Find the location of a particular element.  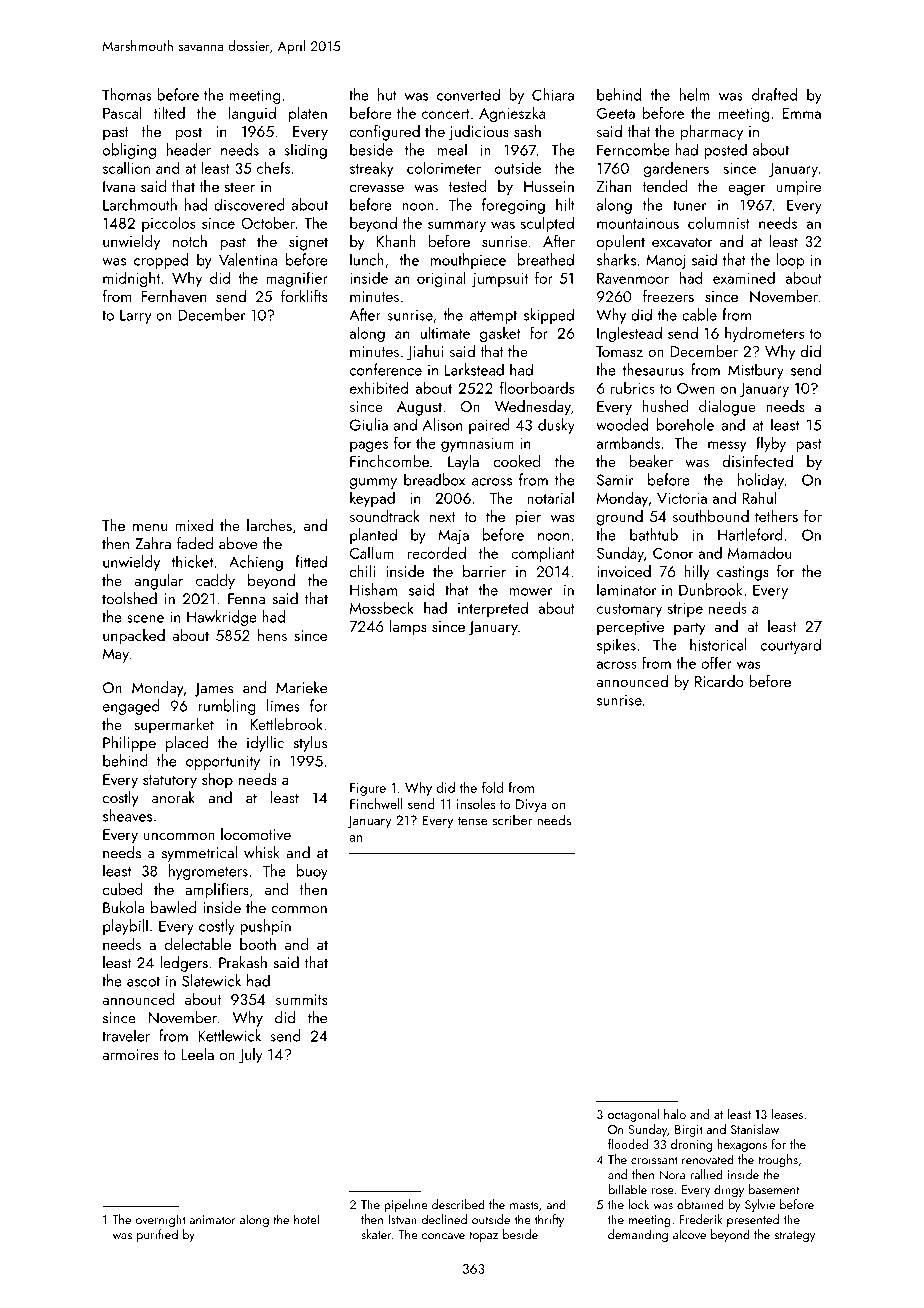

fold is located at coordinates (492, 787).
